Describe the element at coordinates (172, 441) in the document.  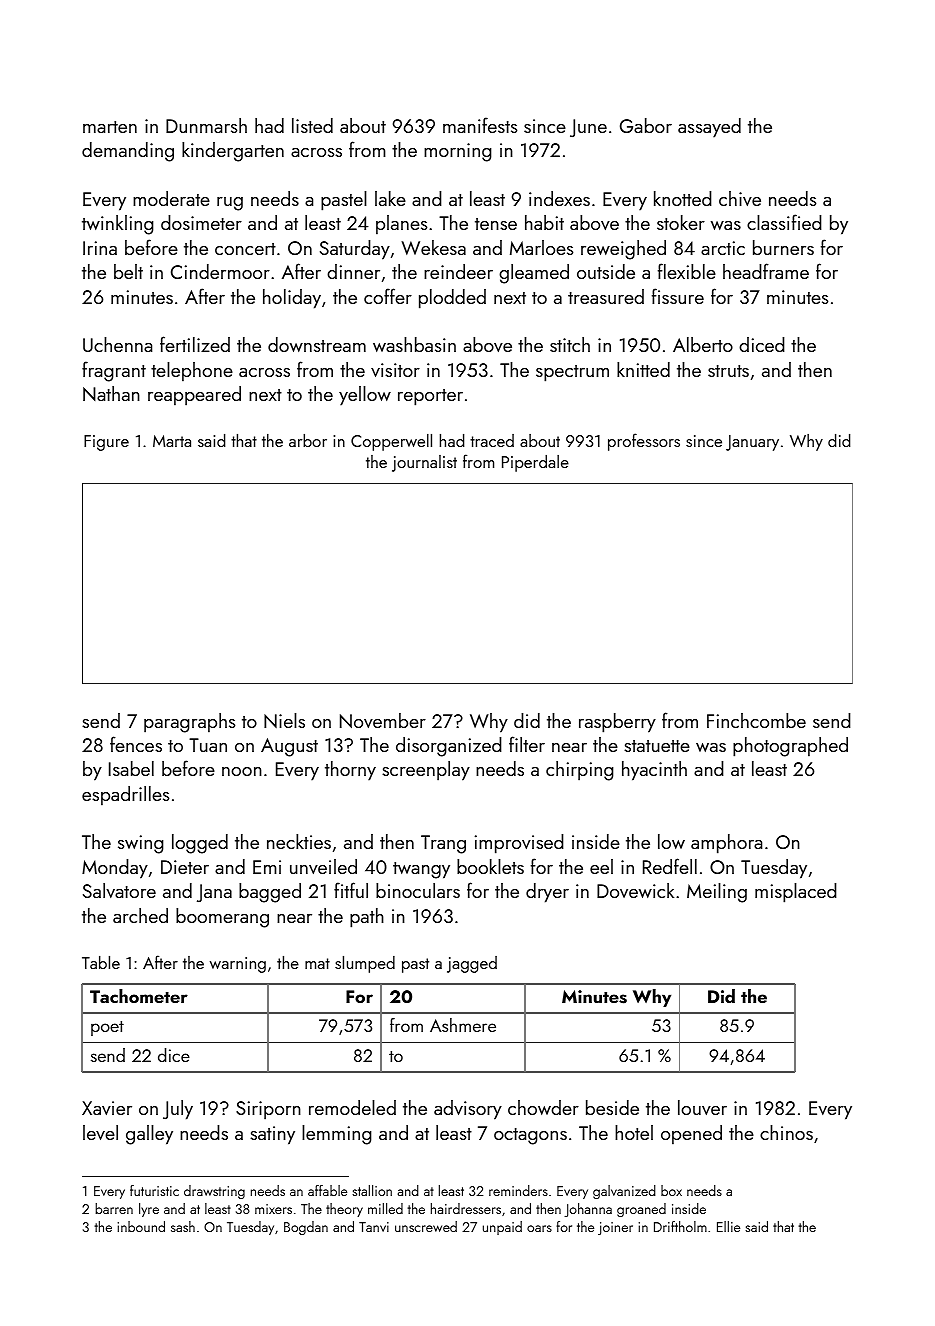
I see `Marta` at that location.
